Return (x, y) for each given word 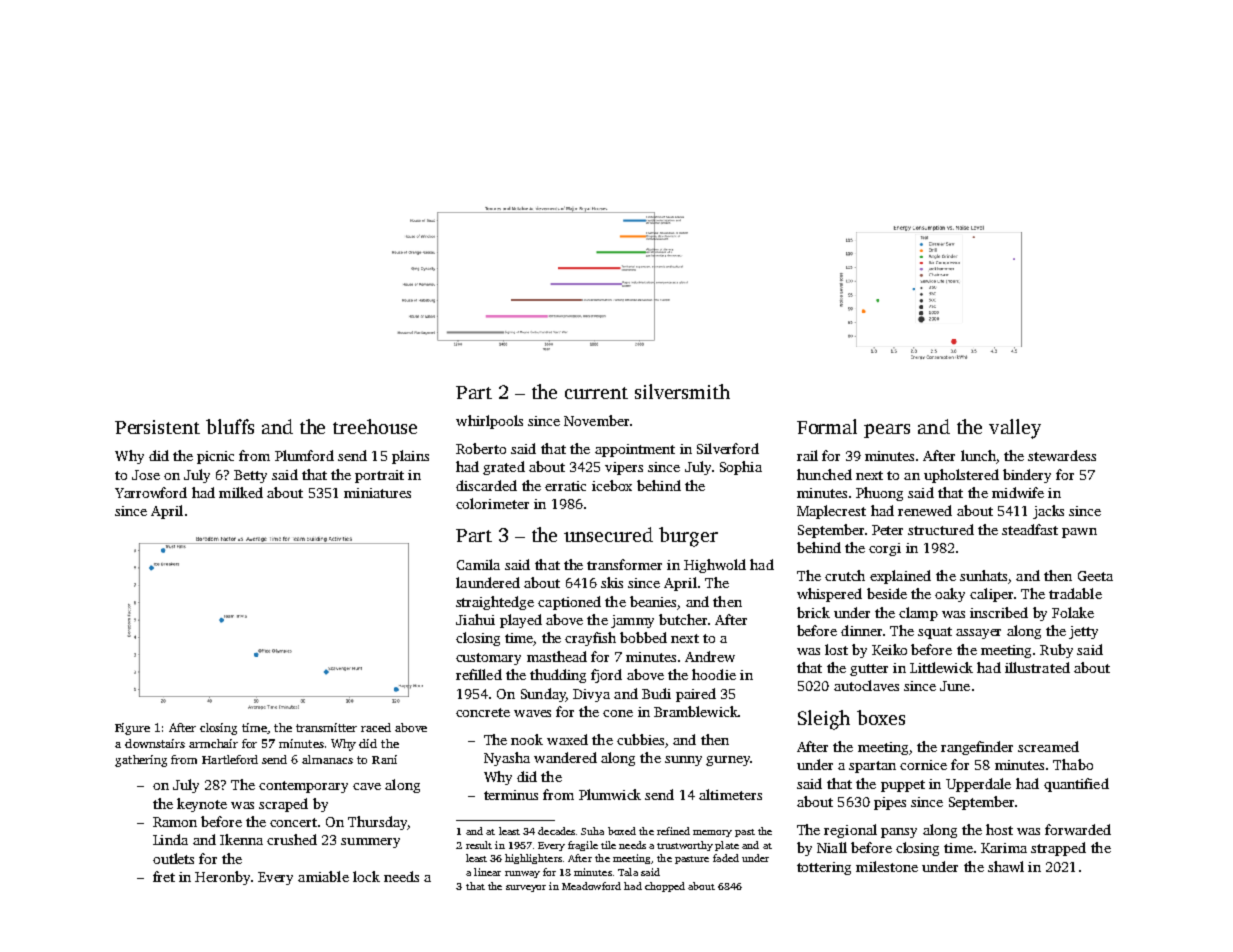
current (596, 393)
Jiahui (475, 619)
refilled (479, 674)
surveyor (526, 888)
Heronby (222, 878)
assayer (978, 634)
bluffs (230, 426)
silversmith (682, 391)
